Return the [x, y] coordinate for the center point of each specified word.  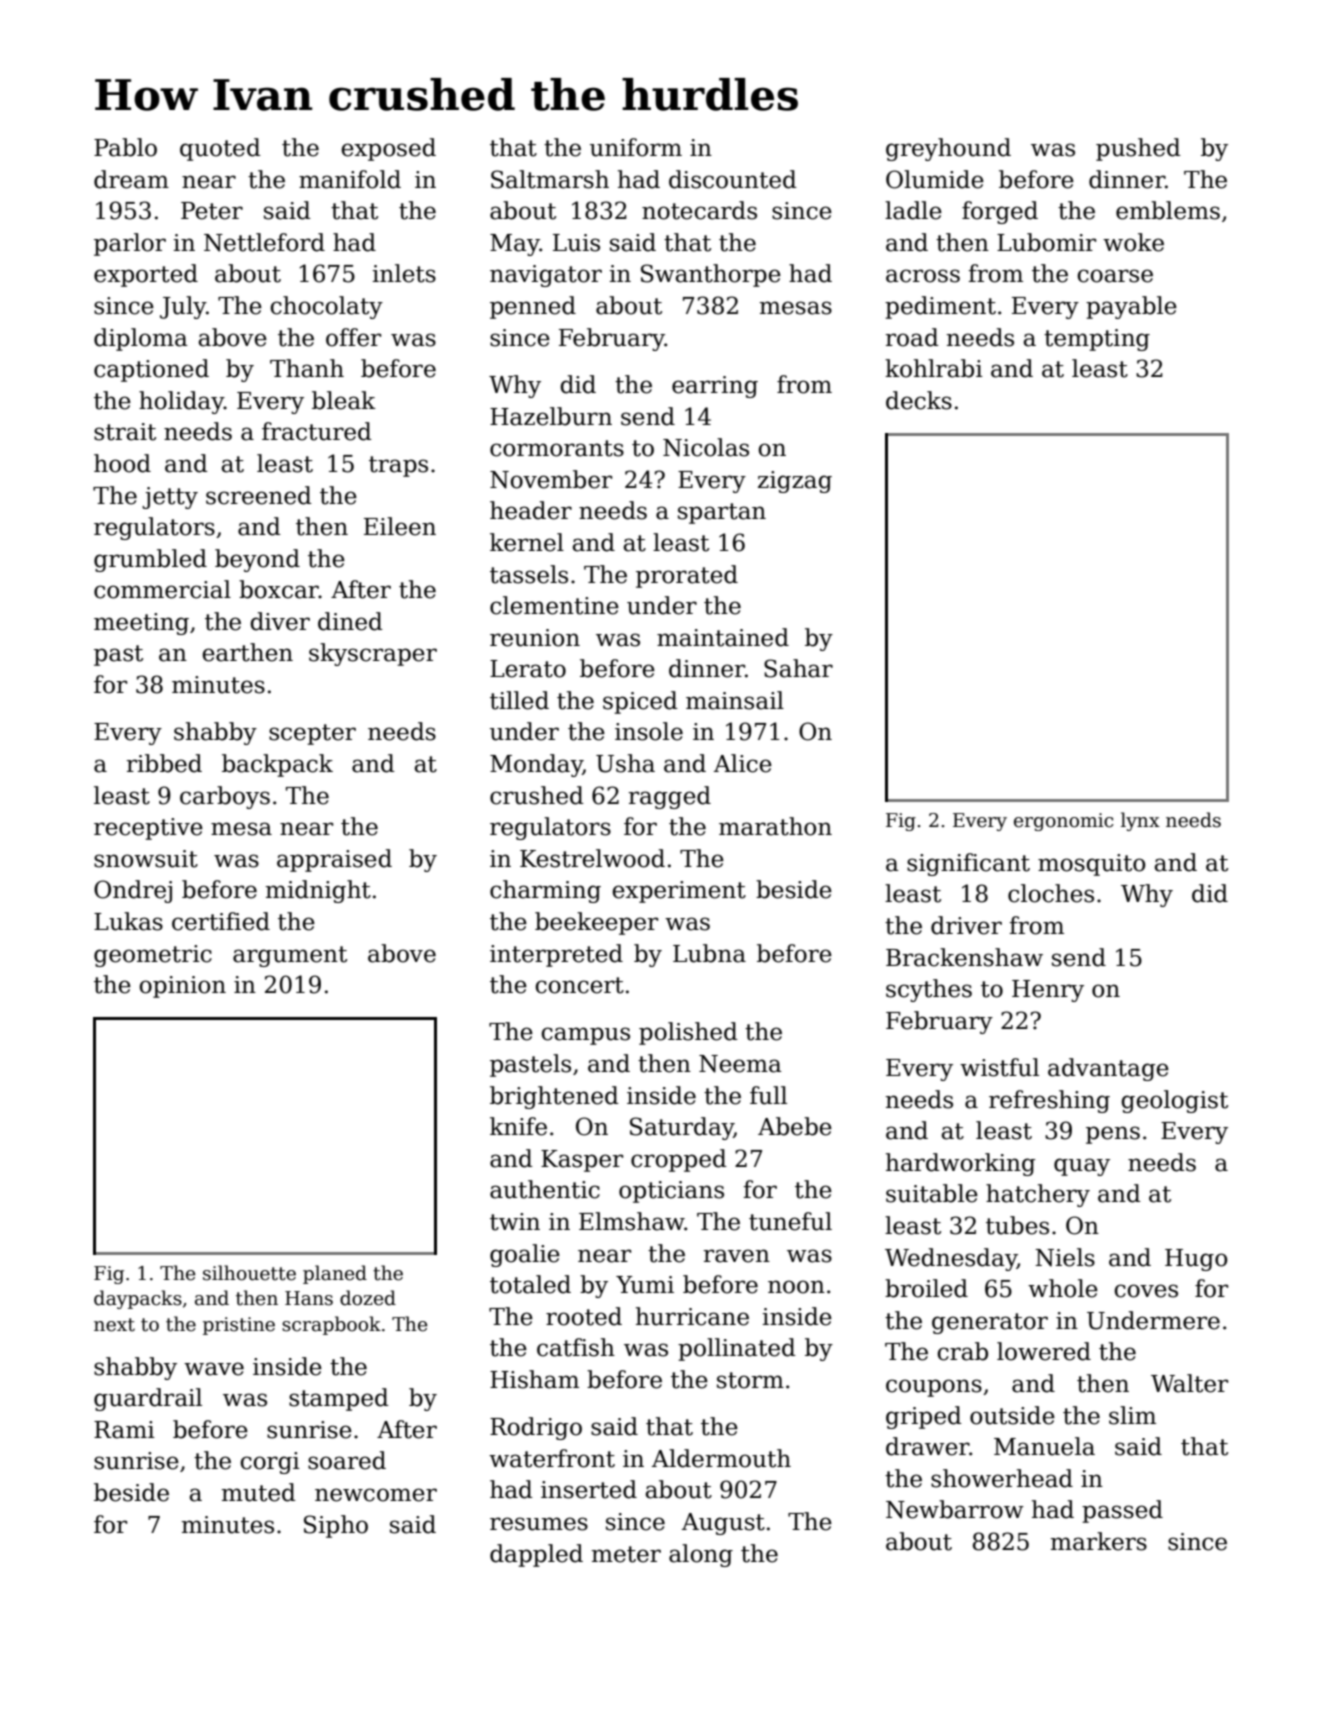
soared [347, 1460]
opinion [182, 987]
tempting [1097, 340]
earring [715, 387]
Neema [740, 1064]
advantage [1108, 1069]
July [183, 307]
